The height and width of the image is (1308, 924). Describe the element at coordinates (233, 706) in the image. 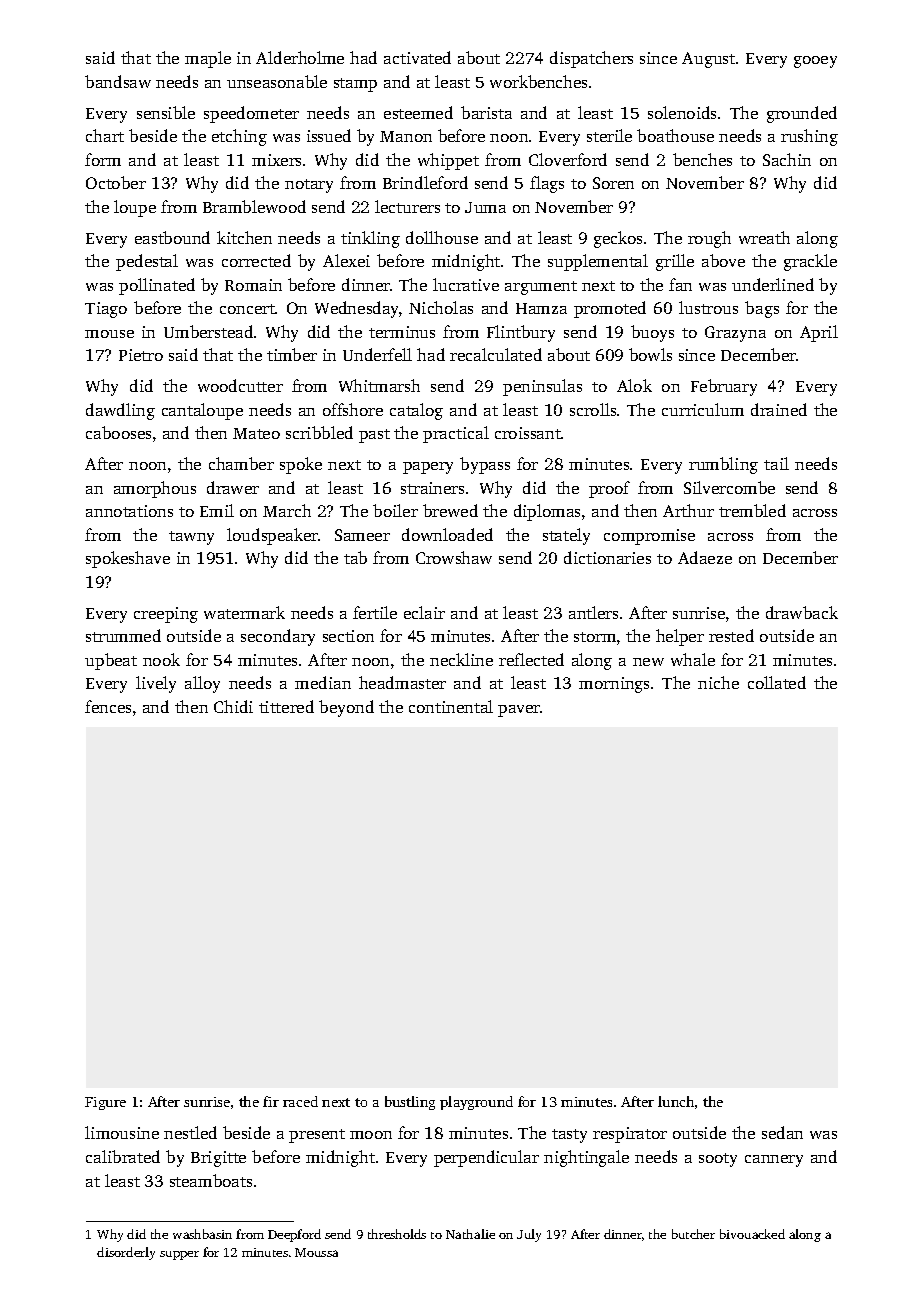

I see `Chidi` at that location.
